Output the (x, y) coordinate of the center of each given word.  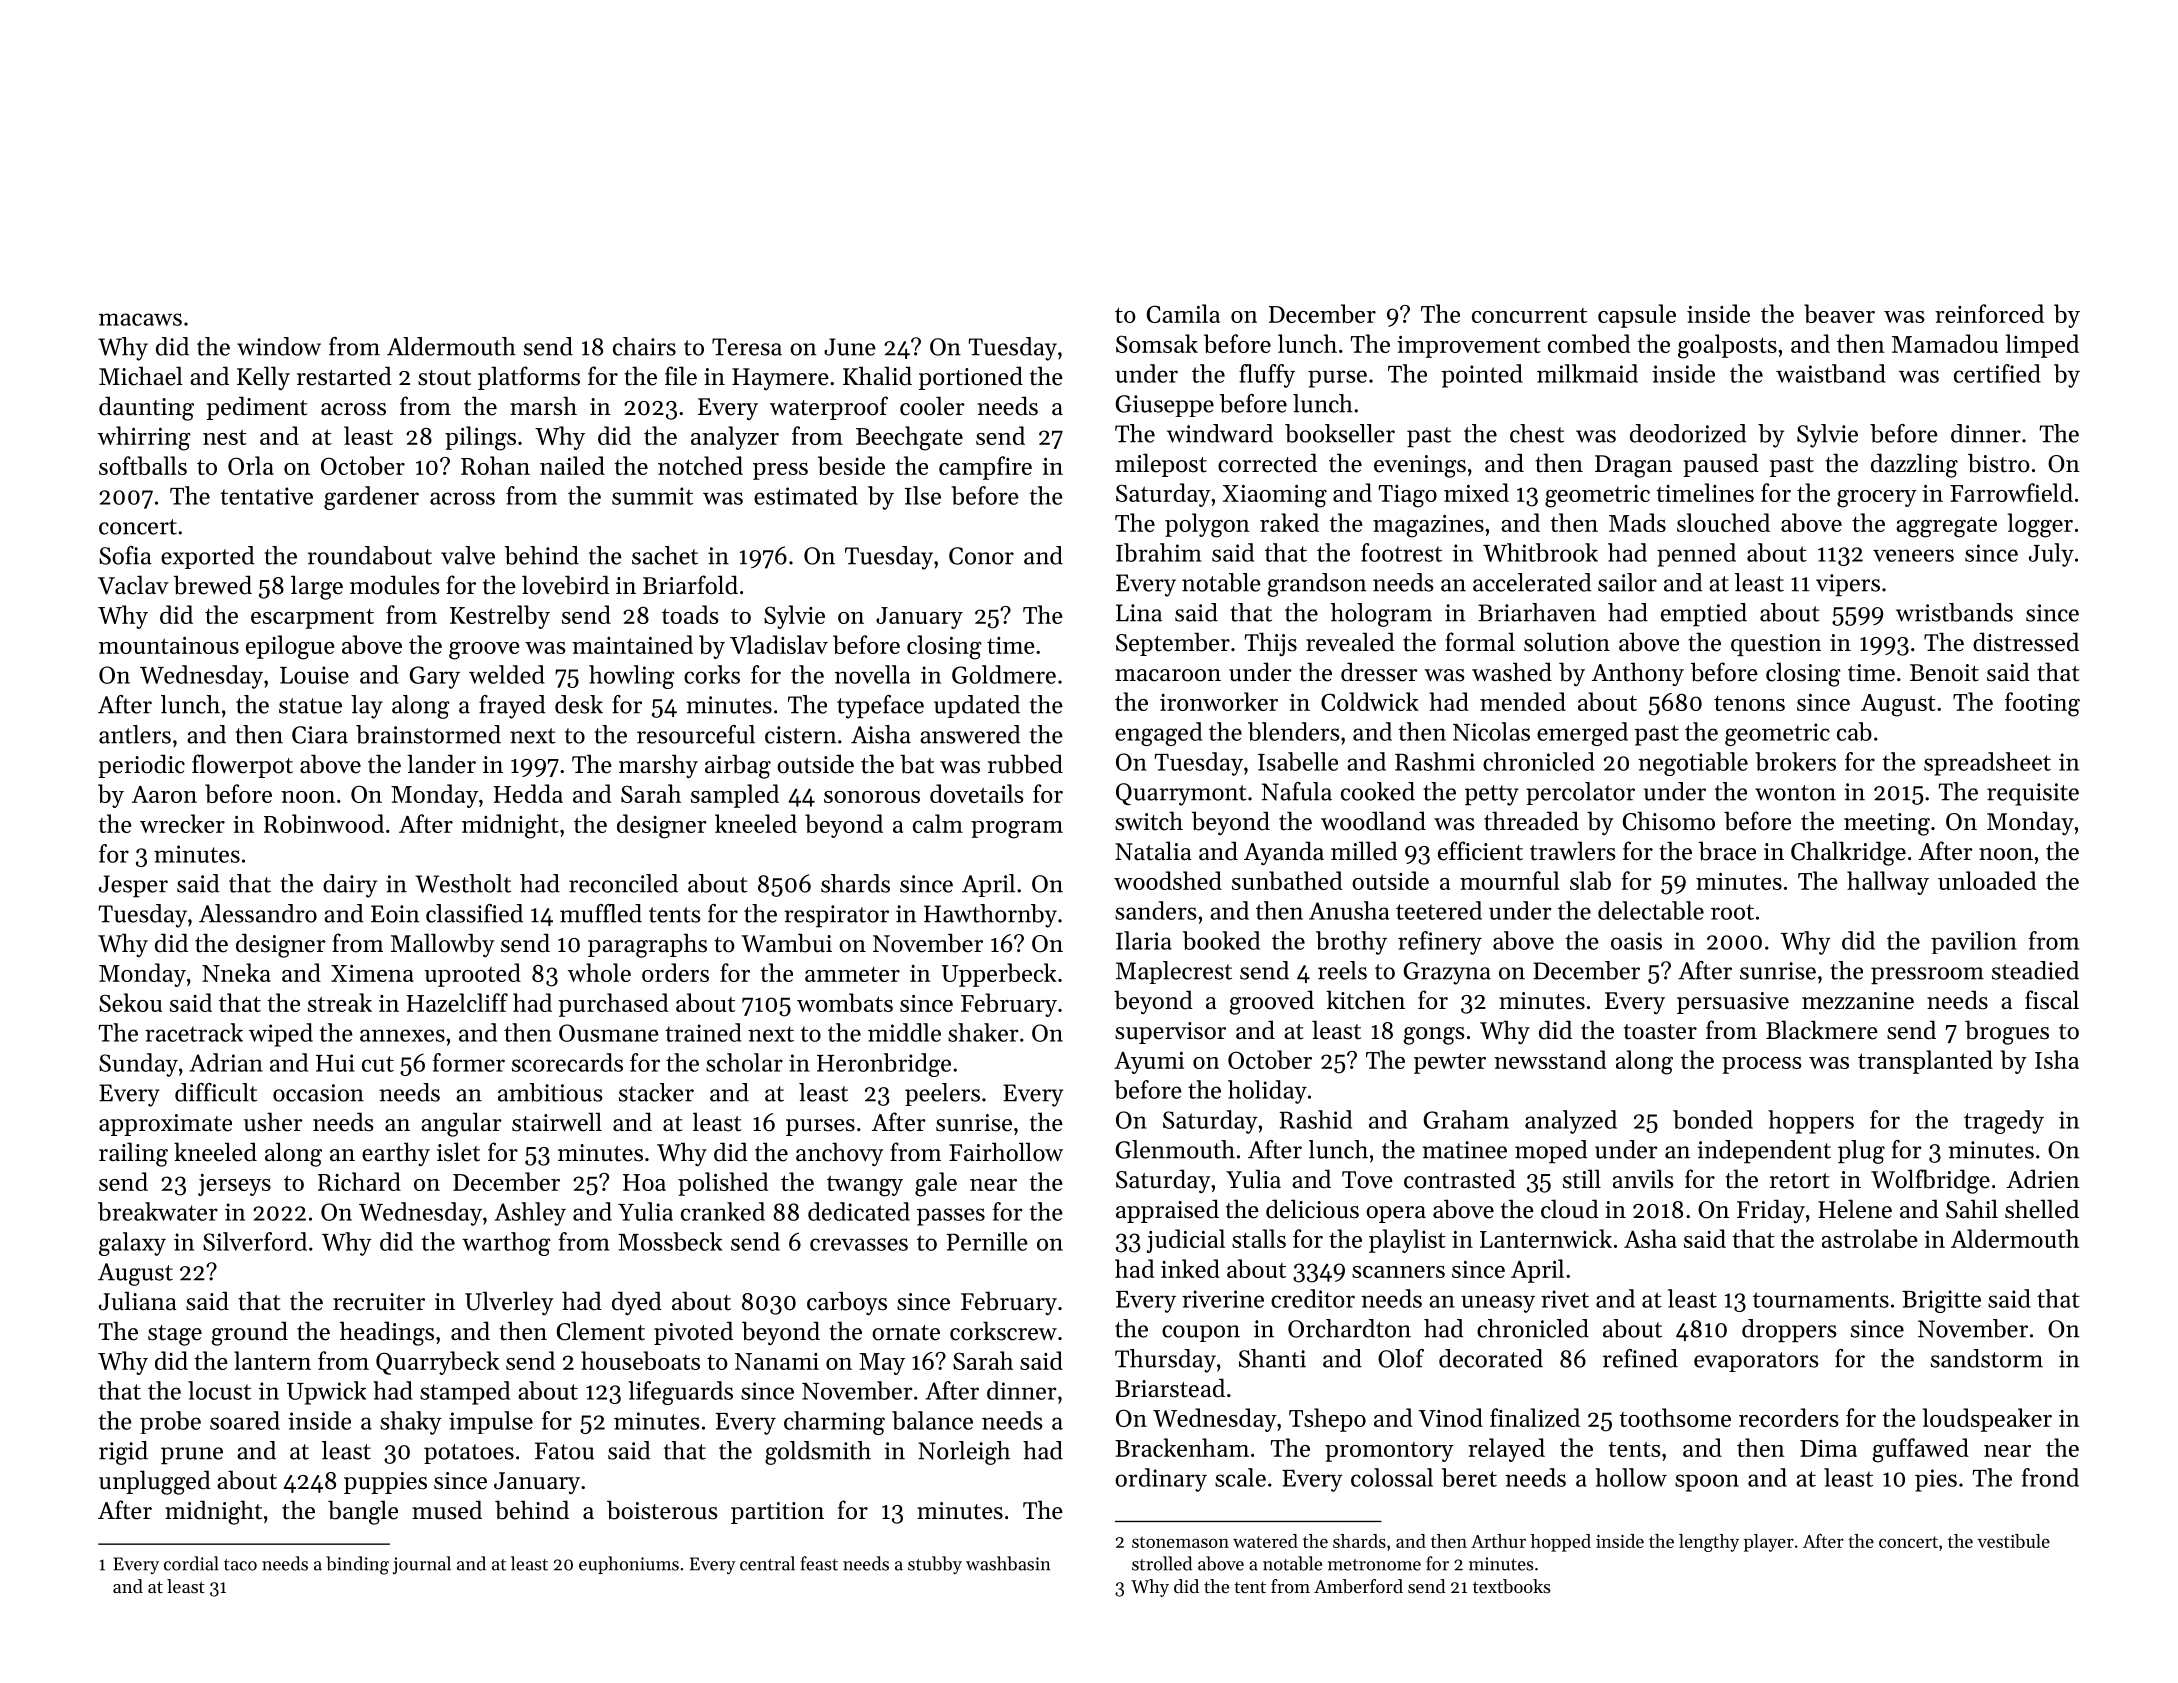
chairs (644, 346)
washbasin (1008, 1563)
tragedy (2004, 1122)
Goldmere (1004, 674)
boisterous (662, 1510)
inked (1190, 1268)
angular (461, 1124)
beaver (1839, 313)
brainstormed (428, 734)
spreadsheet (1987, 764)
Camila (1183, 313)
